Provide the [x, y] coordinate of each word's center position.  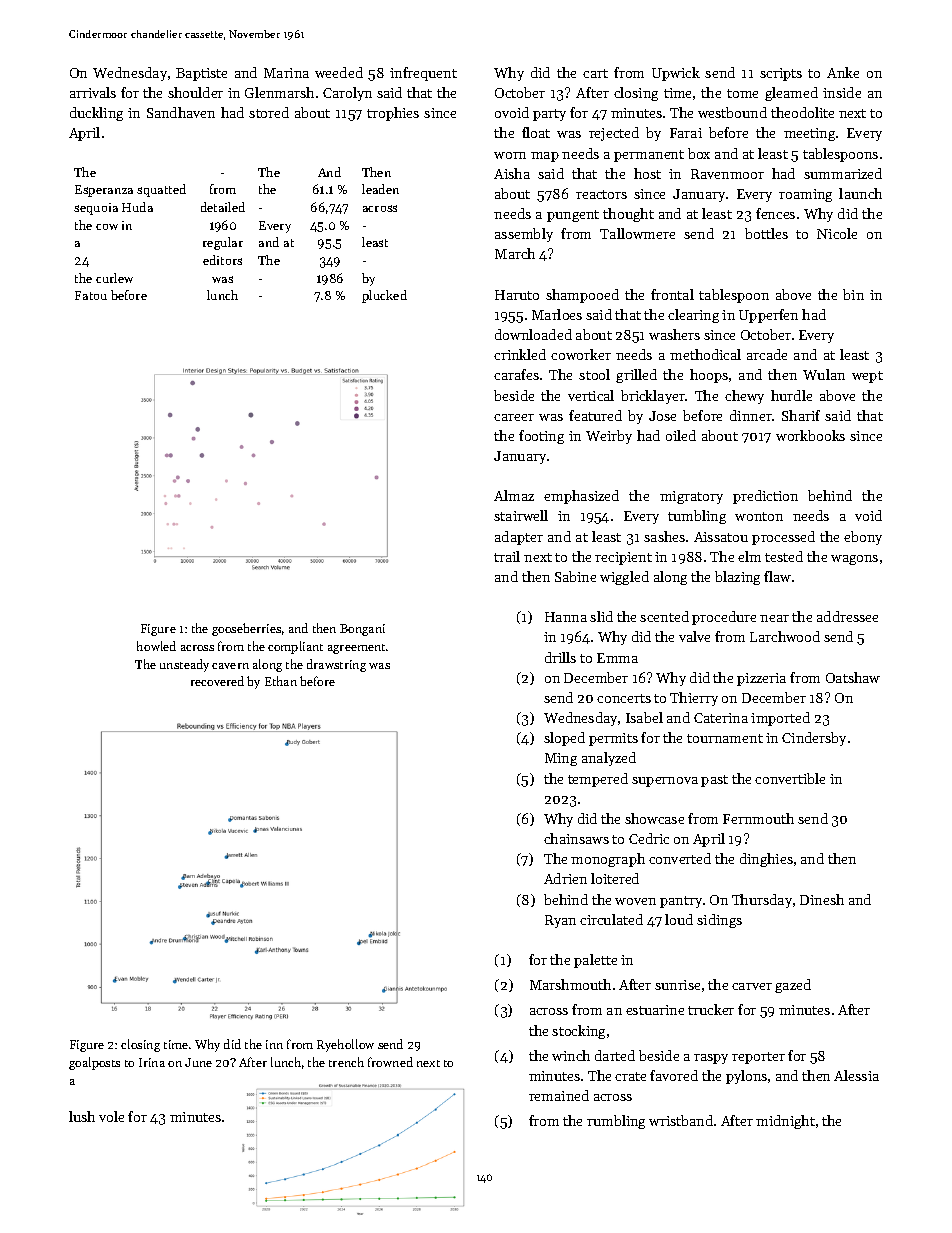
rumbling [616, 1122]
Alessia [856, 1075]
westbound [732, 112]
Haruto [517, 295]
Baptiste [201, 74]
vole [111, 1116]
